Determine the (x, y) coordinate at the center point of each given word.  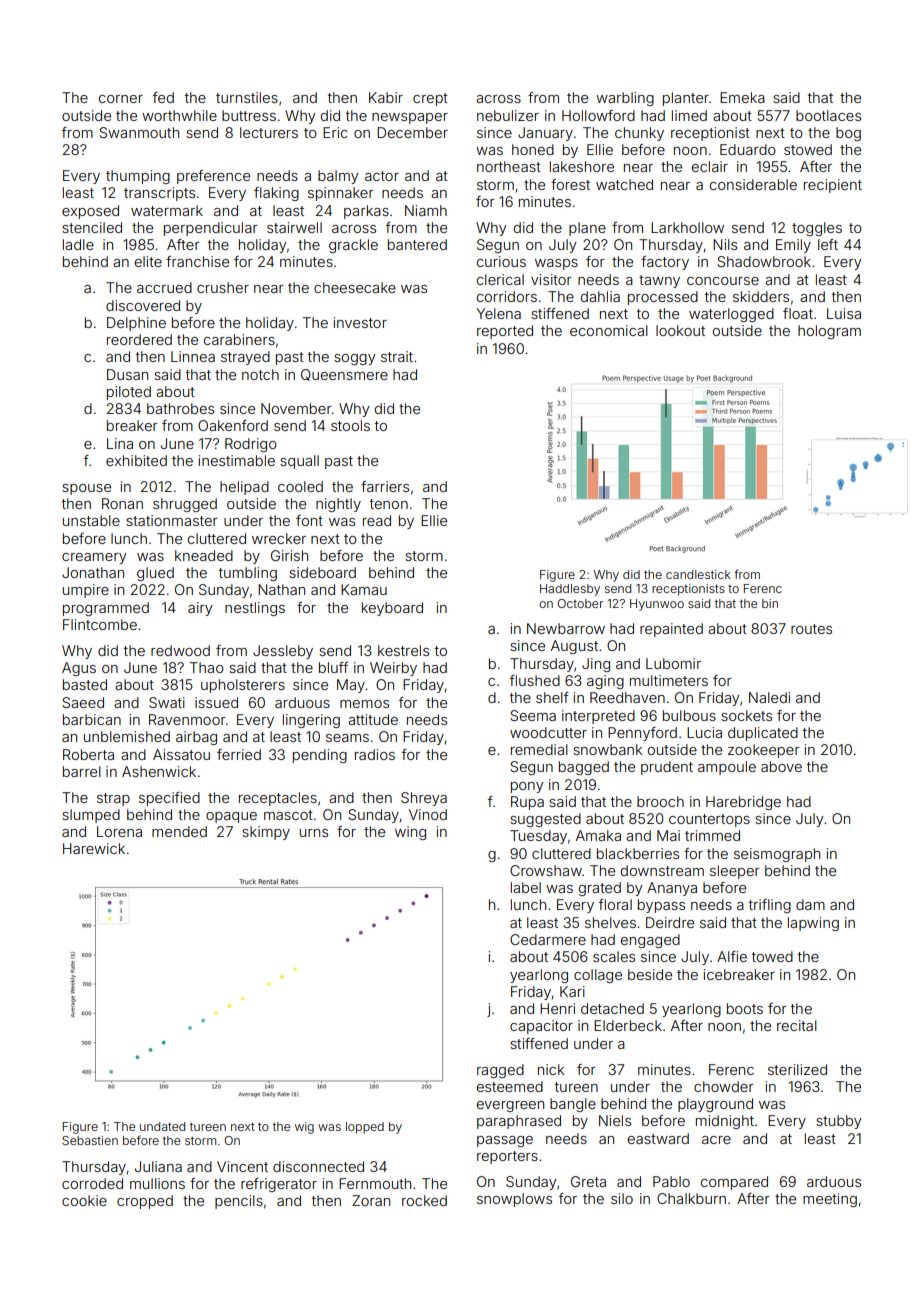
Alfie (732, 956)
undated (162, 1126)
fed (163, 97)
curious (501, 261)
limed (689, 115)
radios (375, 754)
